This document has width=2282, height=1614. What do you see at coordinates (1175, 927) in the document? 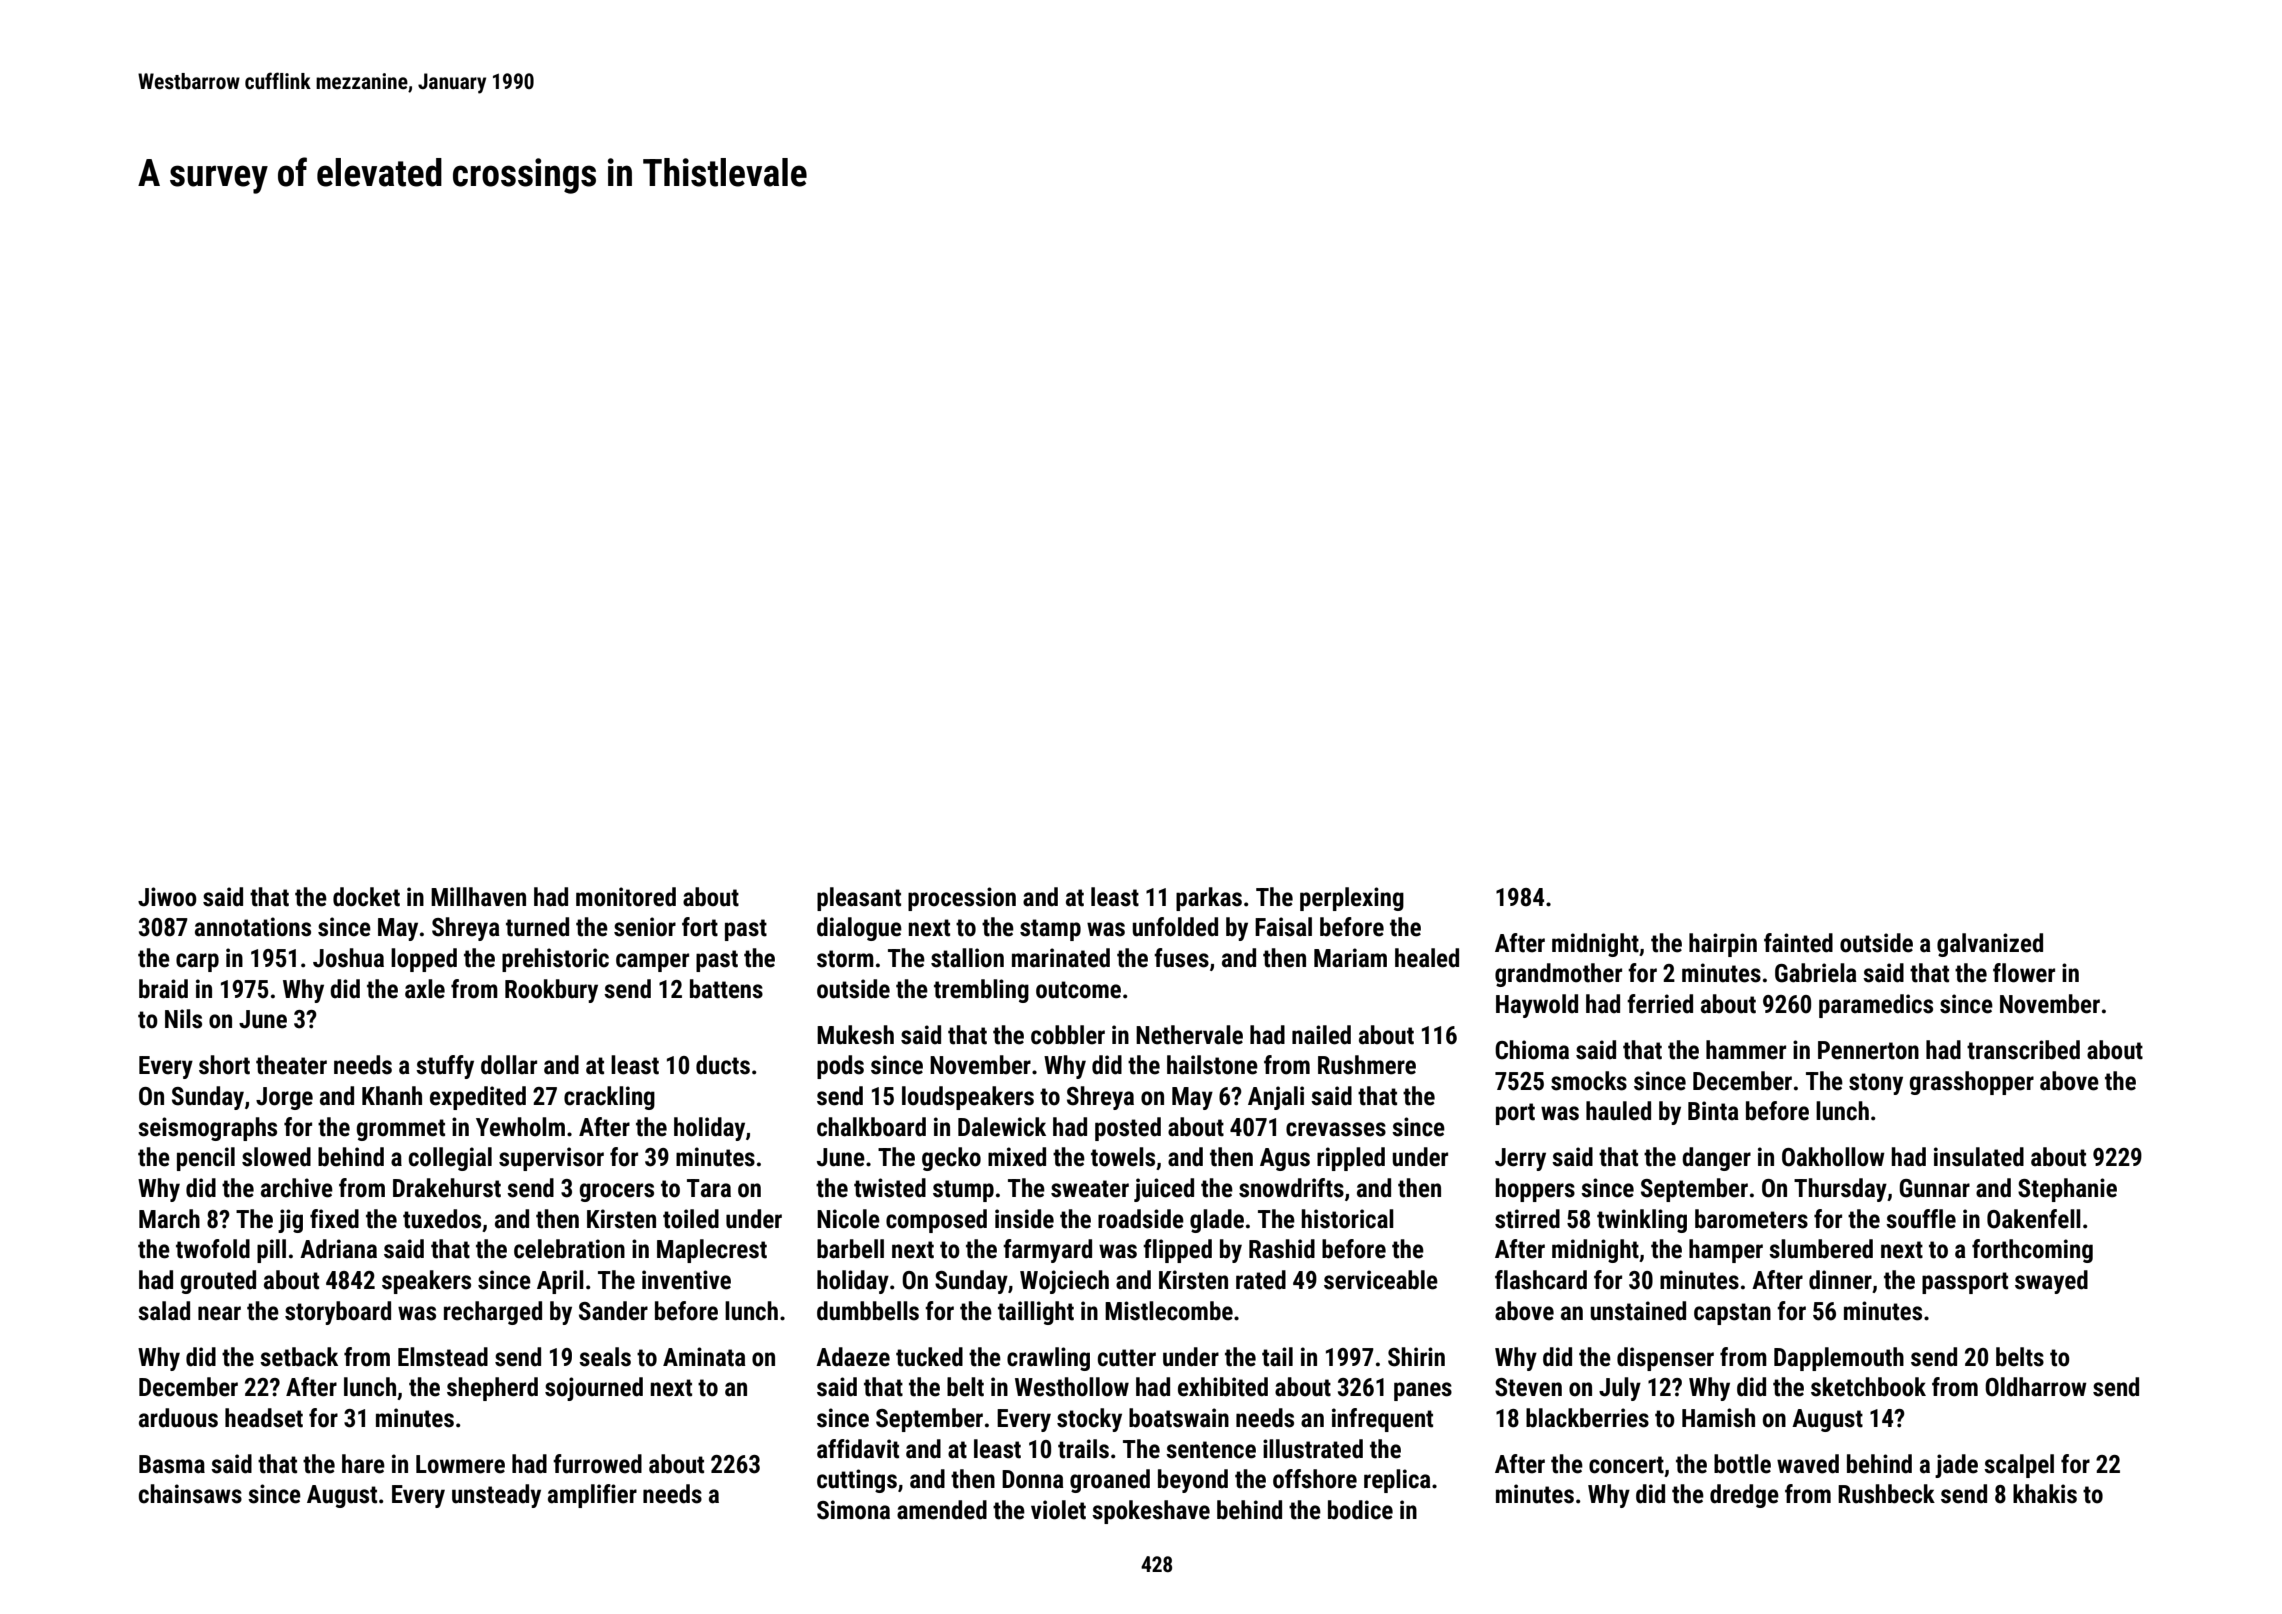
I see `unfolded` at bounding box center [1175, 927].
